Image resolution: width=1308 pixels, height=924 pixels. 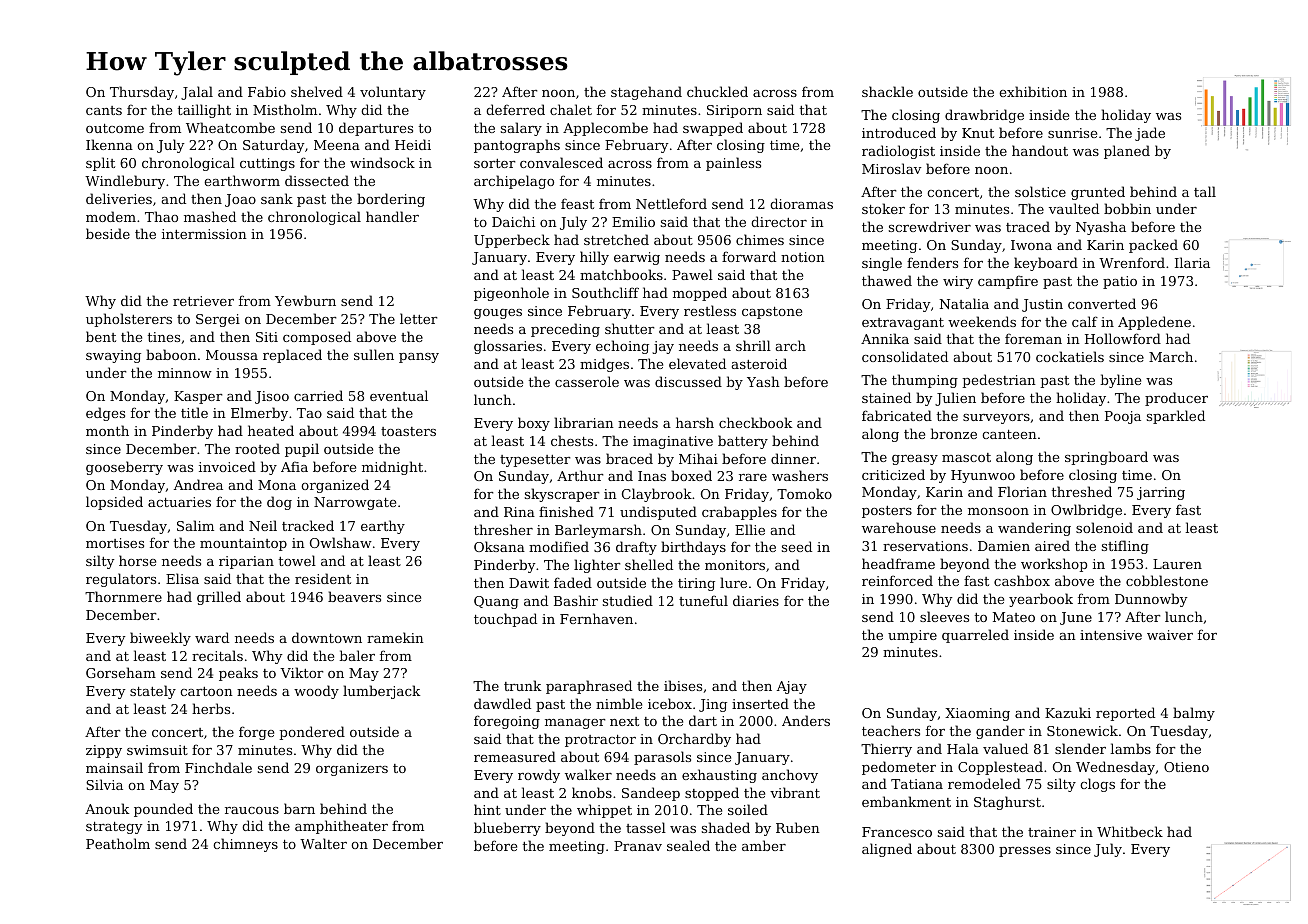 I want to click on Jalal, so click(x=197, y=93).
